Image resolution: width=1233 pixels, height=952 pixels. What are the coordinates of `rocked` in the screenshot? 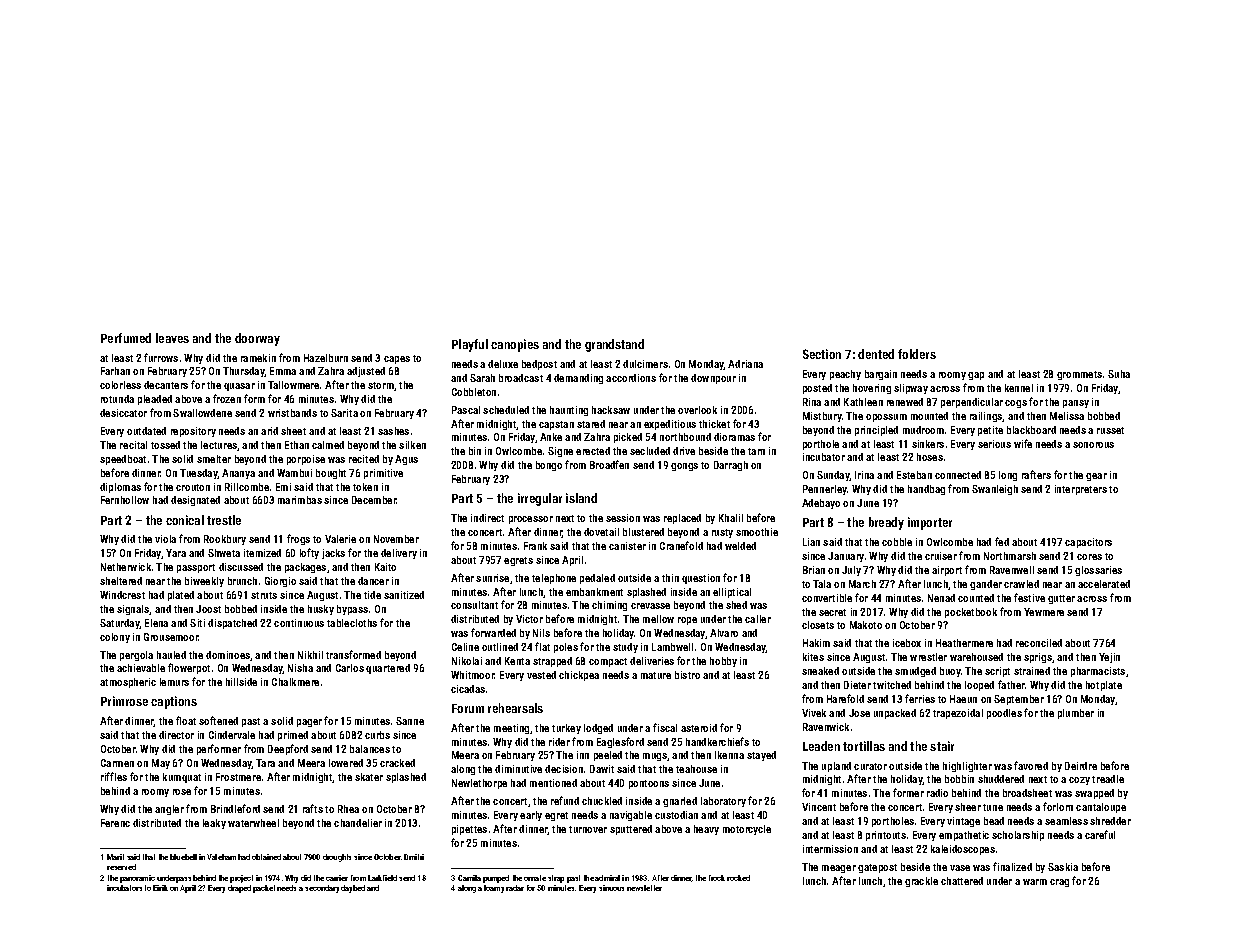 It's located at (738, 878).
